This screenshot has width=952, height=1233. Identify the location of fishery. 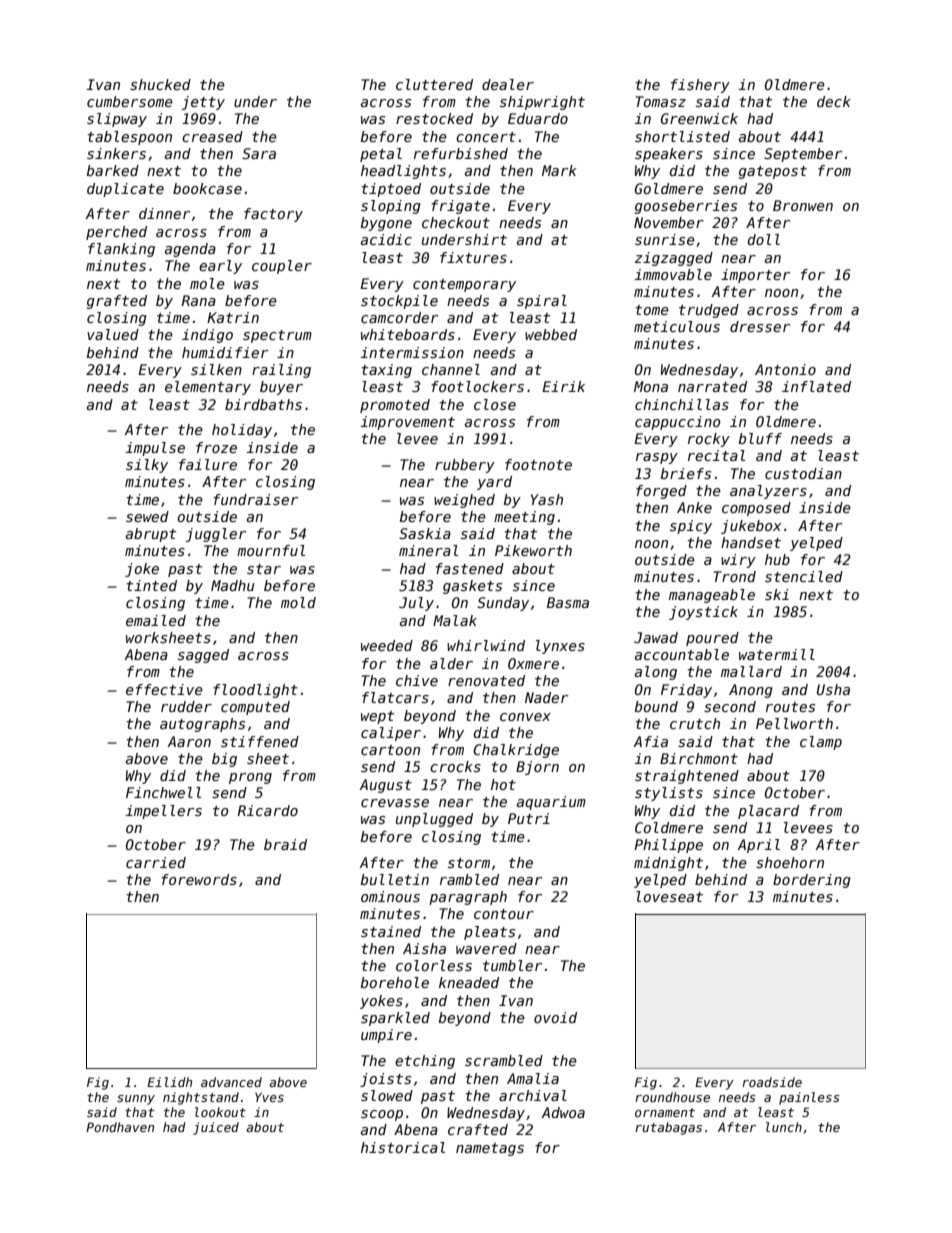
(700, 86).
